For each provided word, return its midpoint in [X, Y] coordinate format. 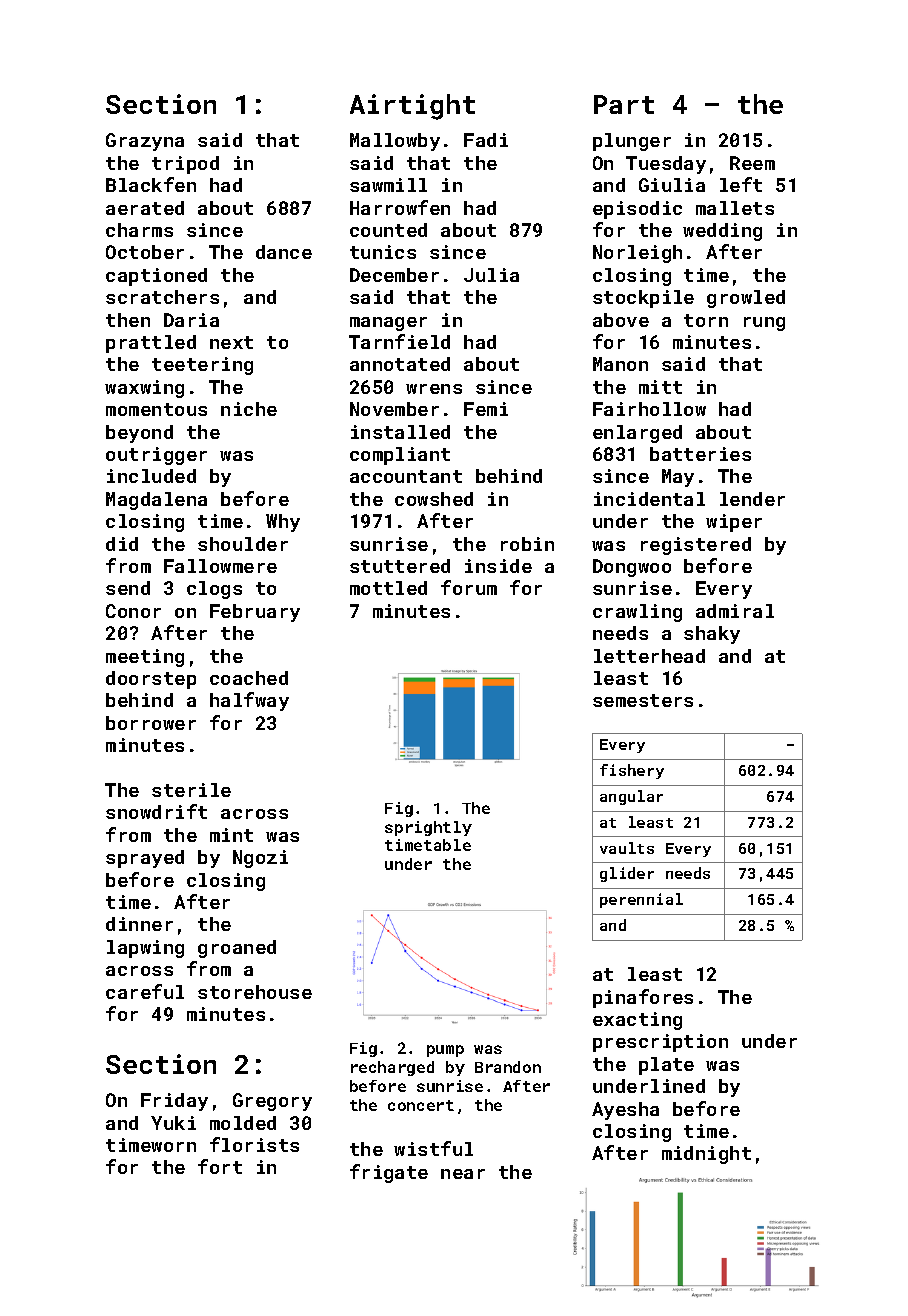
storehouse [255, 992]
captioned [156, 277]
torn [706, 320]
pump [445, 1051]
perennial [641, 900]
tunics [383, 252]
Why [283, 523]
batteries [700, 454]
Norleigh [637, 254]
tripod [185, 165]
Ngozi [260, 859]
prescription [660, 1043]
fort [220, 1166]
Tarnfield [399, 341]
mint [231, 835]
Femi [486, 409]
